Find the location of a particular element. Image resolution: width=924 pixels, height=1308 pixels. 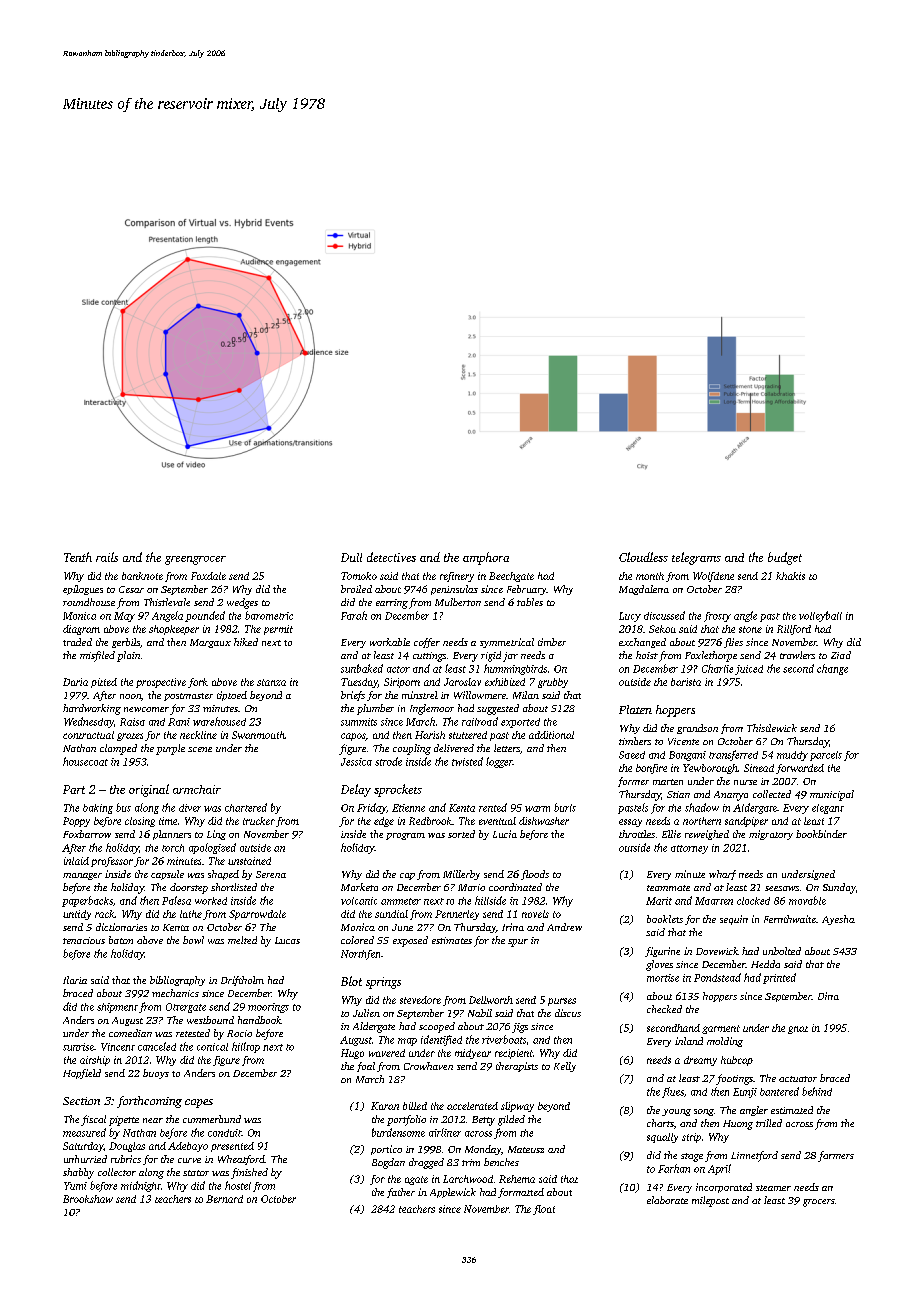

shadow is located at coordinates (702, 807).
